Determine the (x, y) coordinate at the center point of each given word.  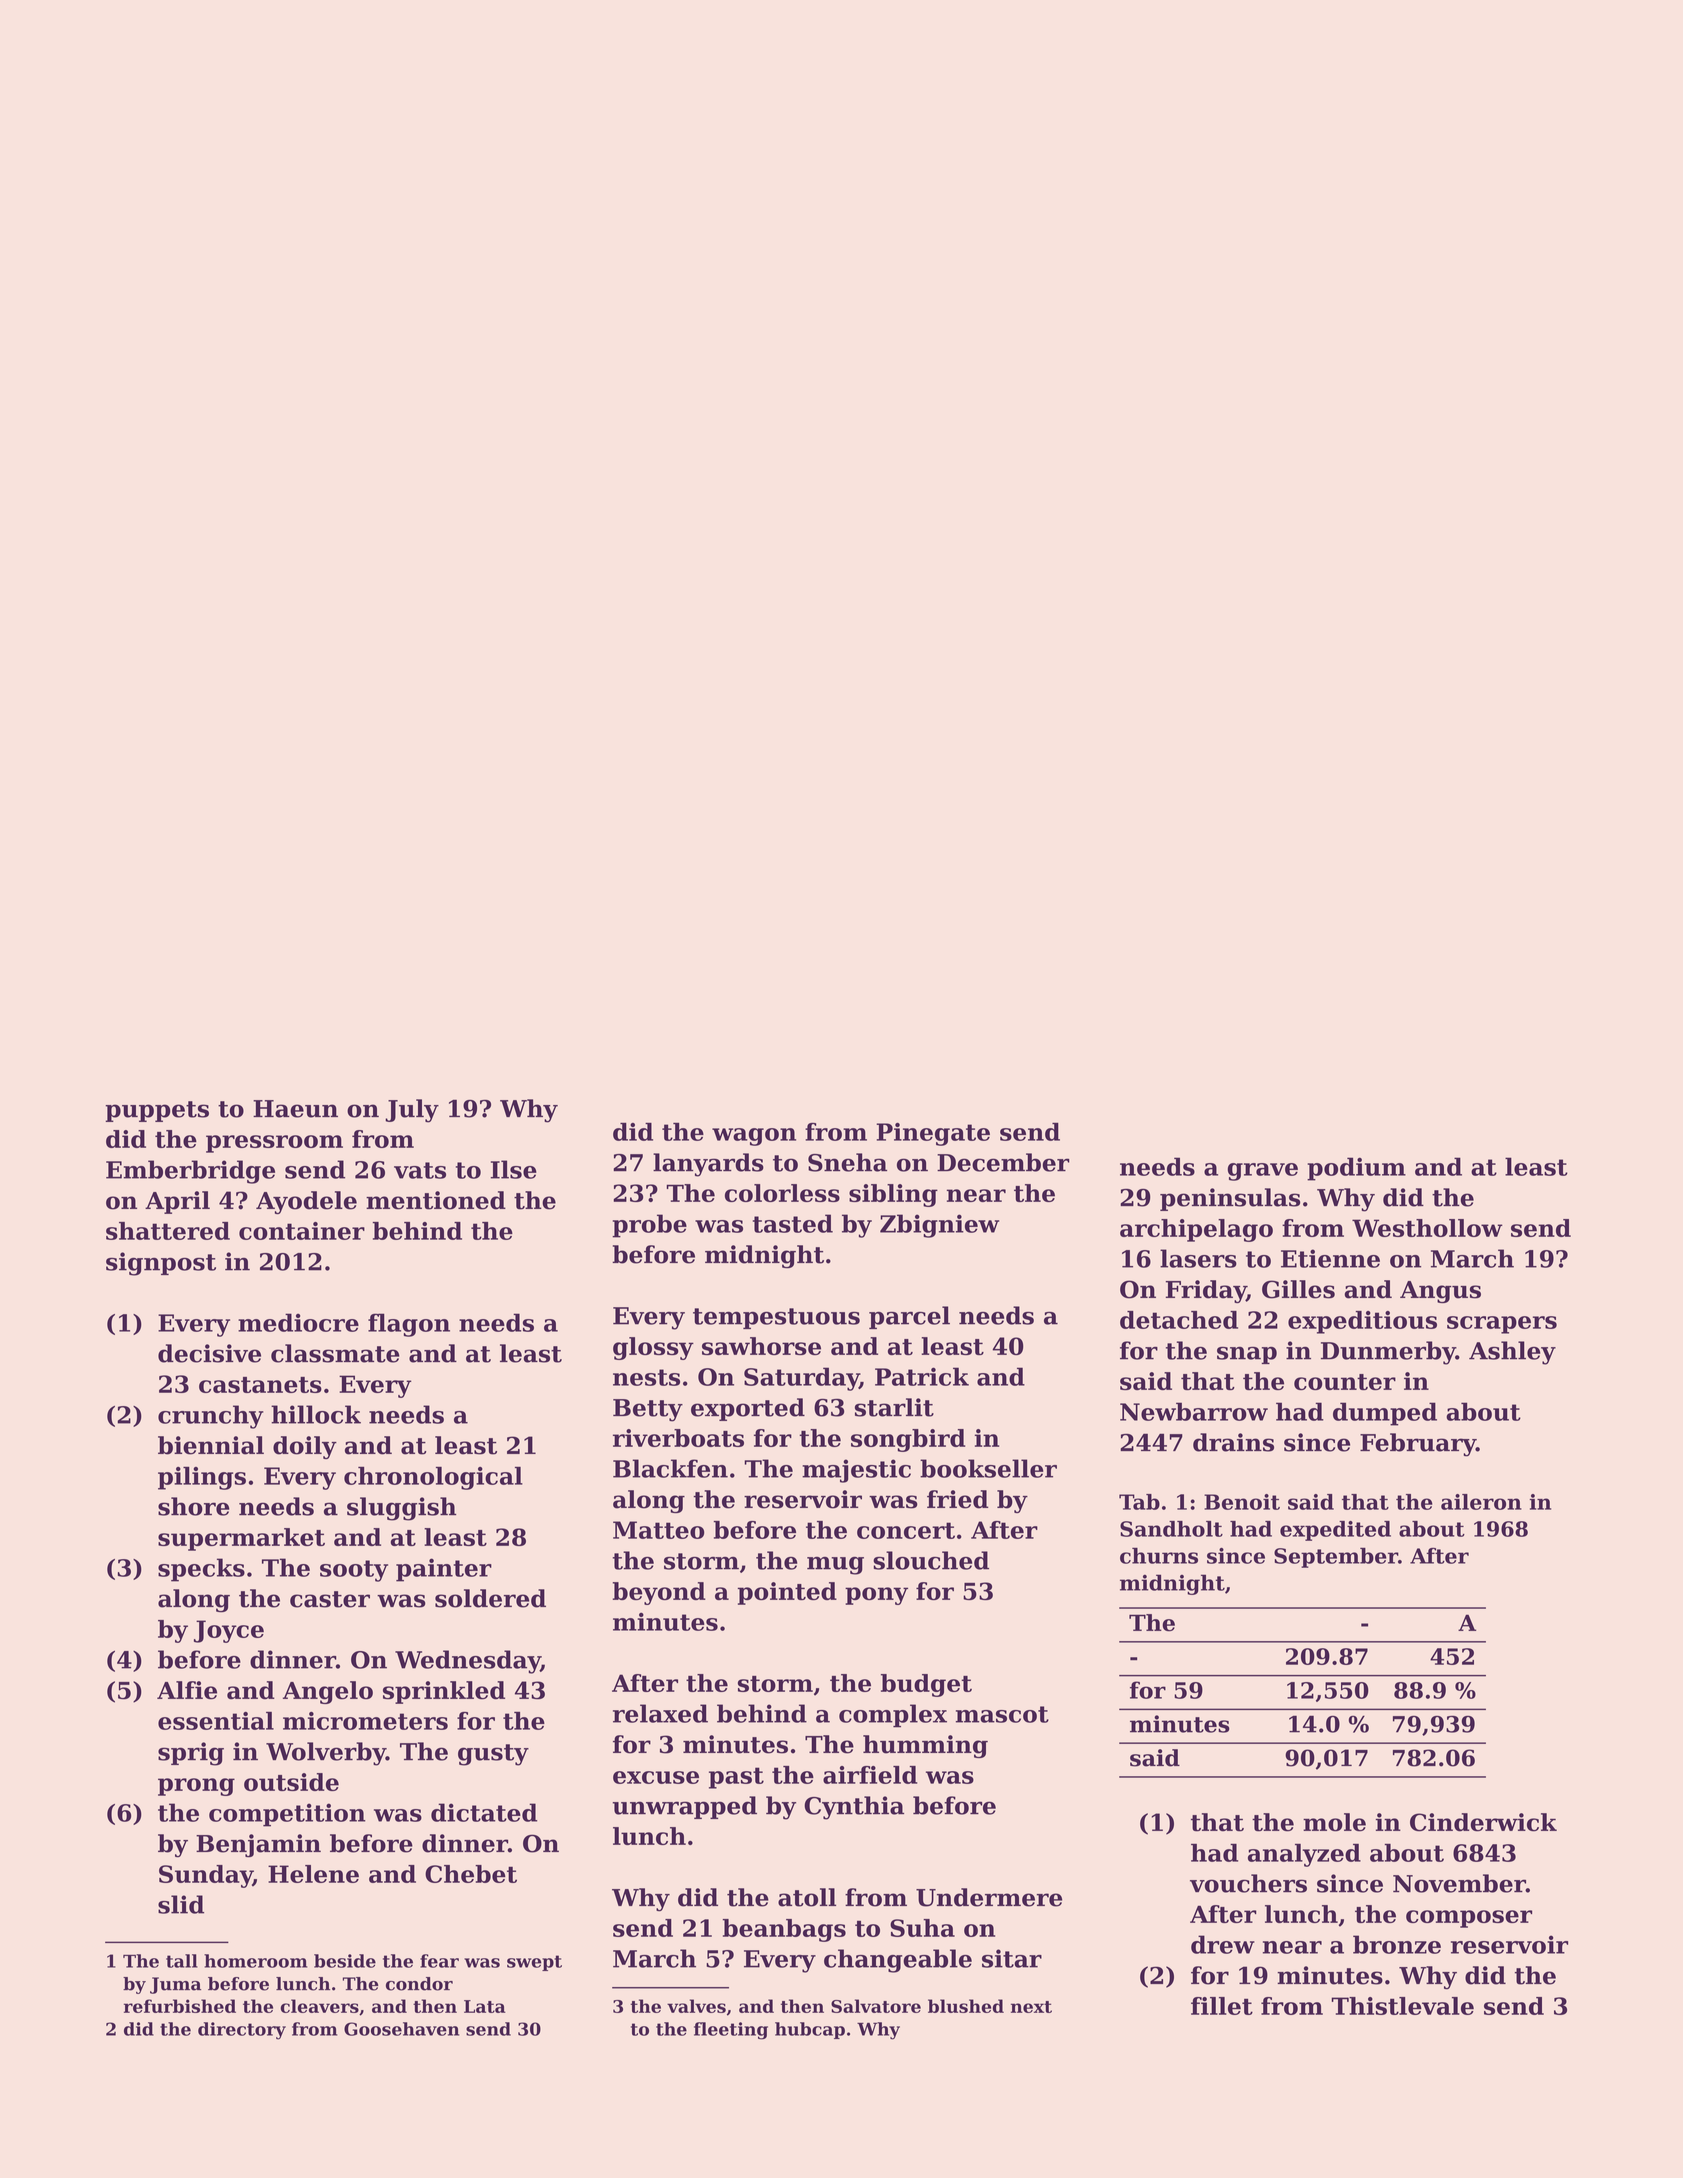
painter (444, 1570)
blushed (966, 2006)
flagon (409, 1325)
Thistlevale (1402, 2006)
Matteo (658, 1530)
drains (1233, 1442)
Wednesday (468, 1662)
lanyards (708, 1165)
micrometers (365, 1721)
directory (242, 2031)
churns (1159, 1556)
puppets (157, 1111)
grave (1263, 1172)
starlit (894, 1407)
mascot (1002, 1714)
